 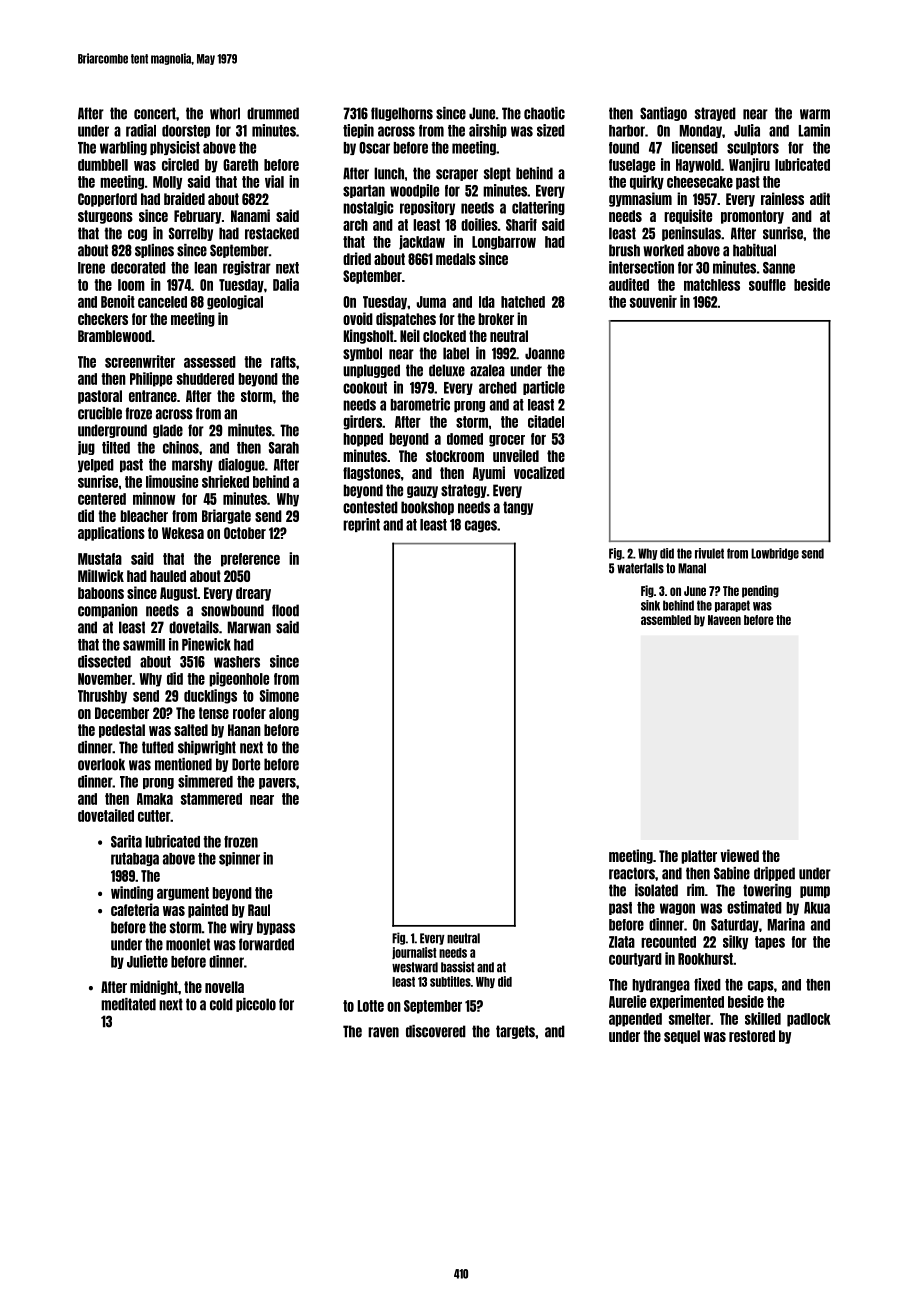 What do you see at coordinates (700, 182) in the screenshot?
I see `cheesecake` at bounding box center [700, 182].
